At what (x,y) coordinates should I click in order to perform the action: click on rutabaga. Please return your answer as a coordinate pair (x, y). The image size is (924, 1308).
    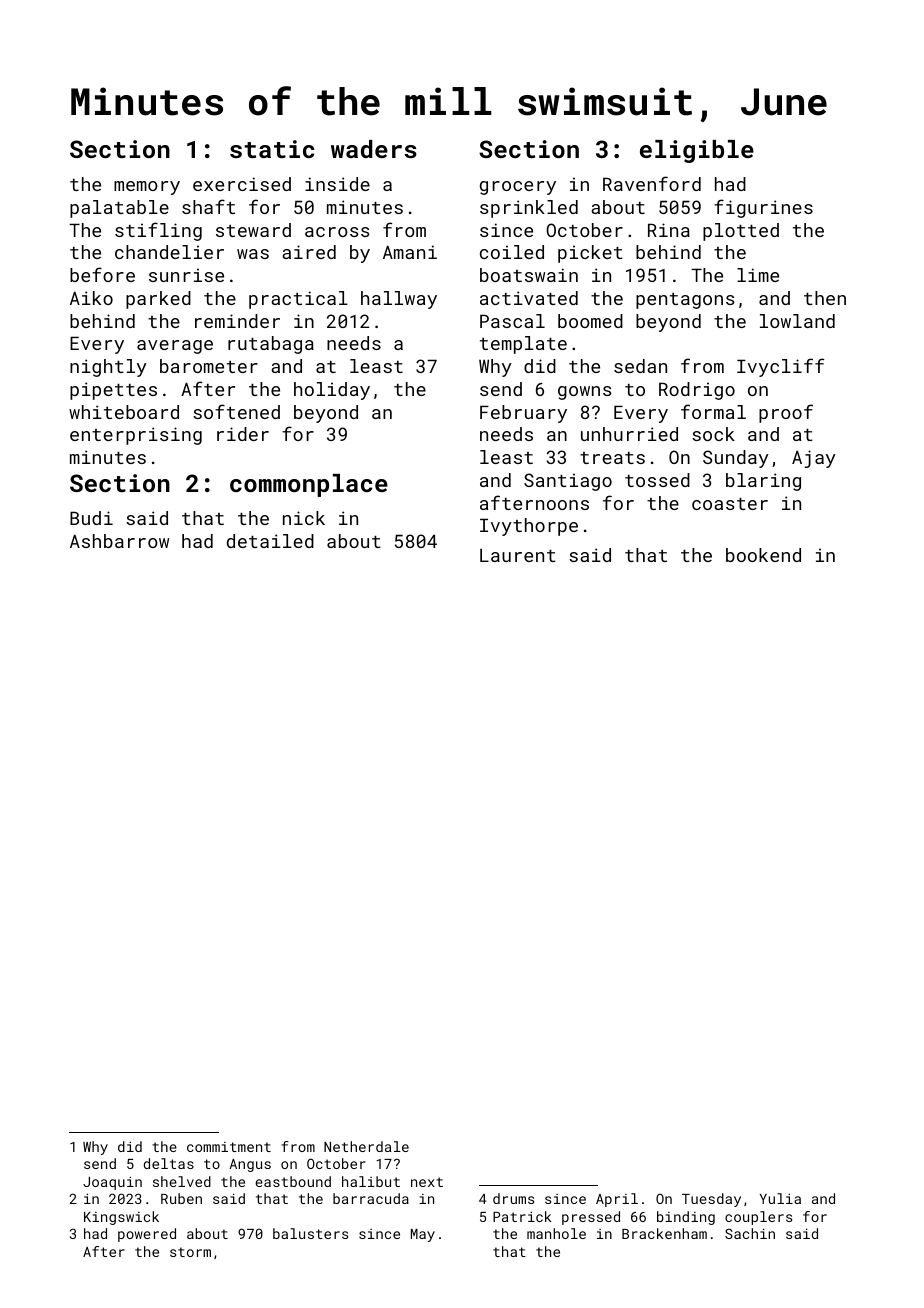
    Looking at the image, I should click on (271, 345).
